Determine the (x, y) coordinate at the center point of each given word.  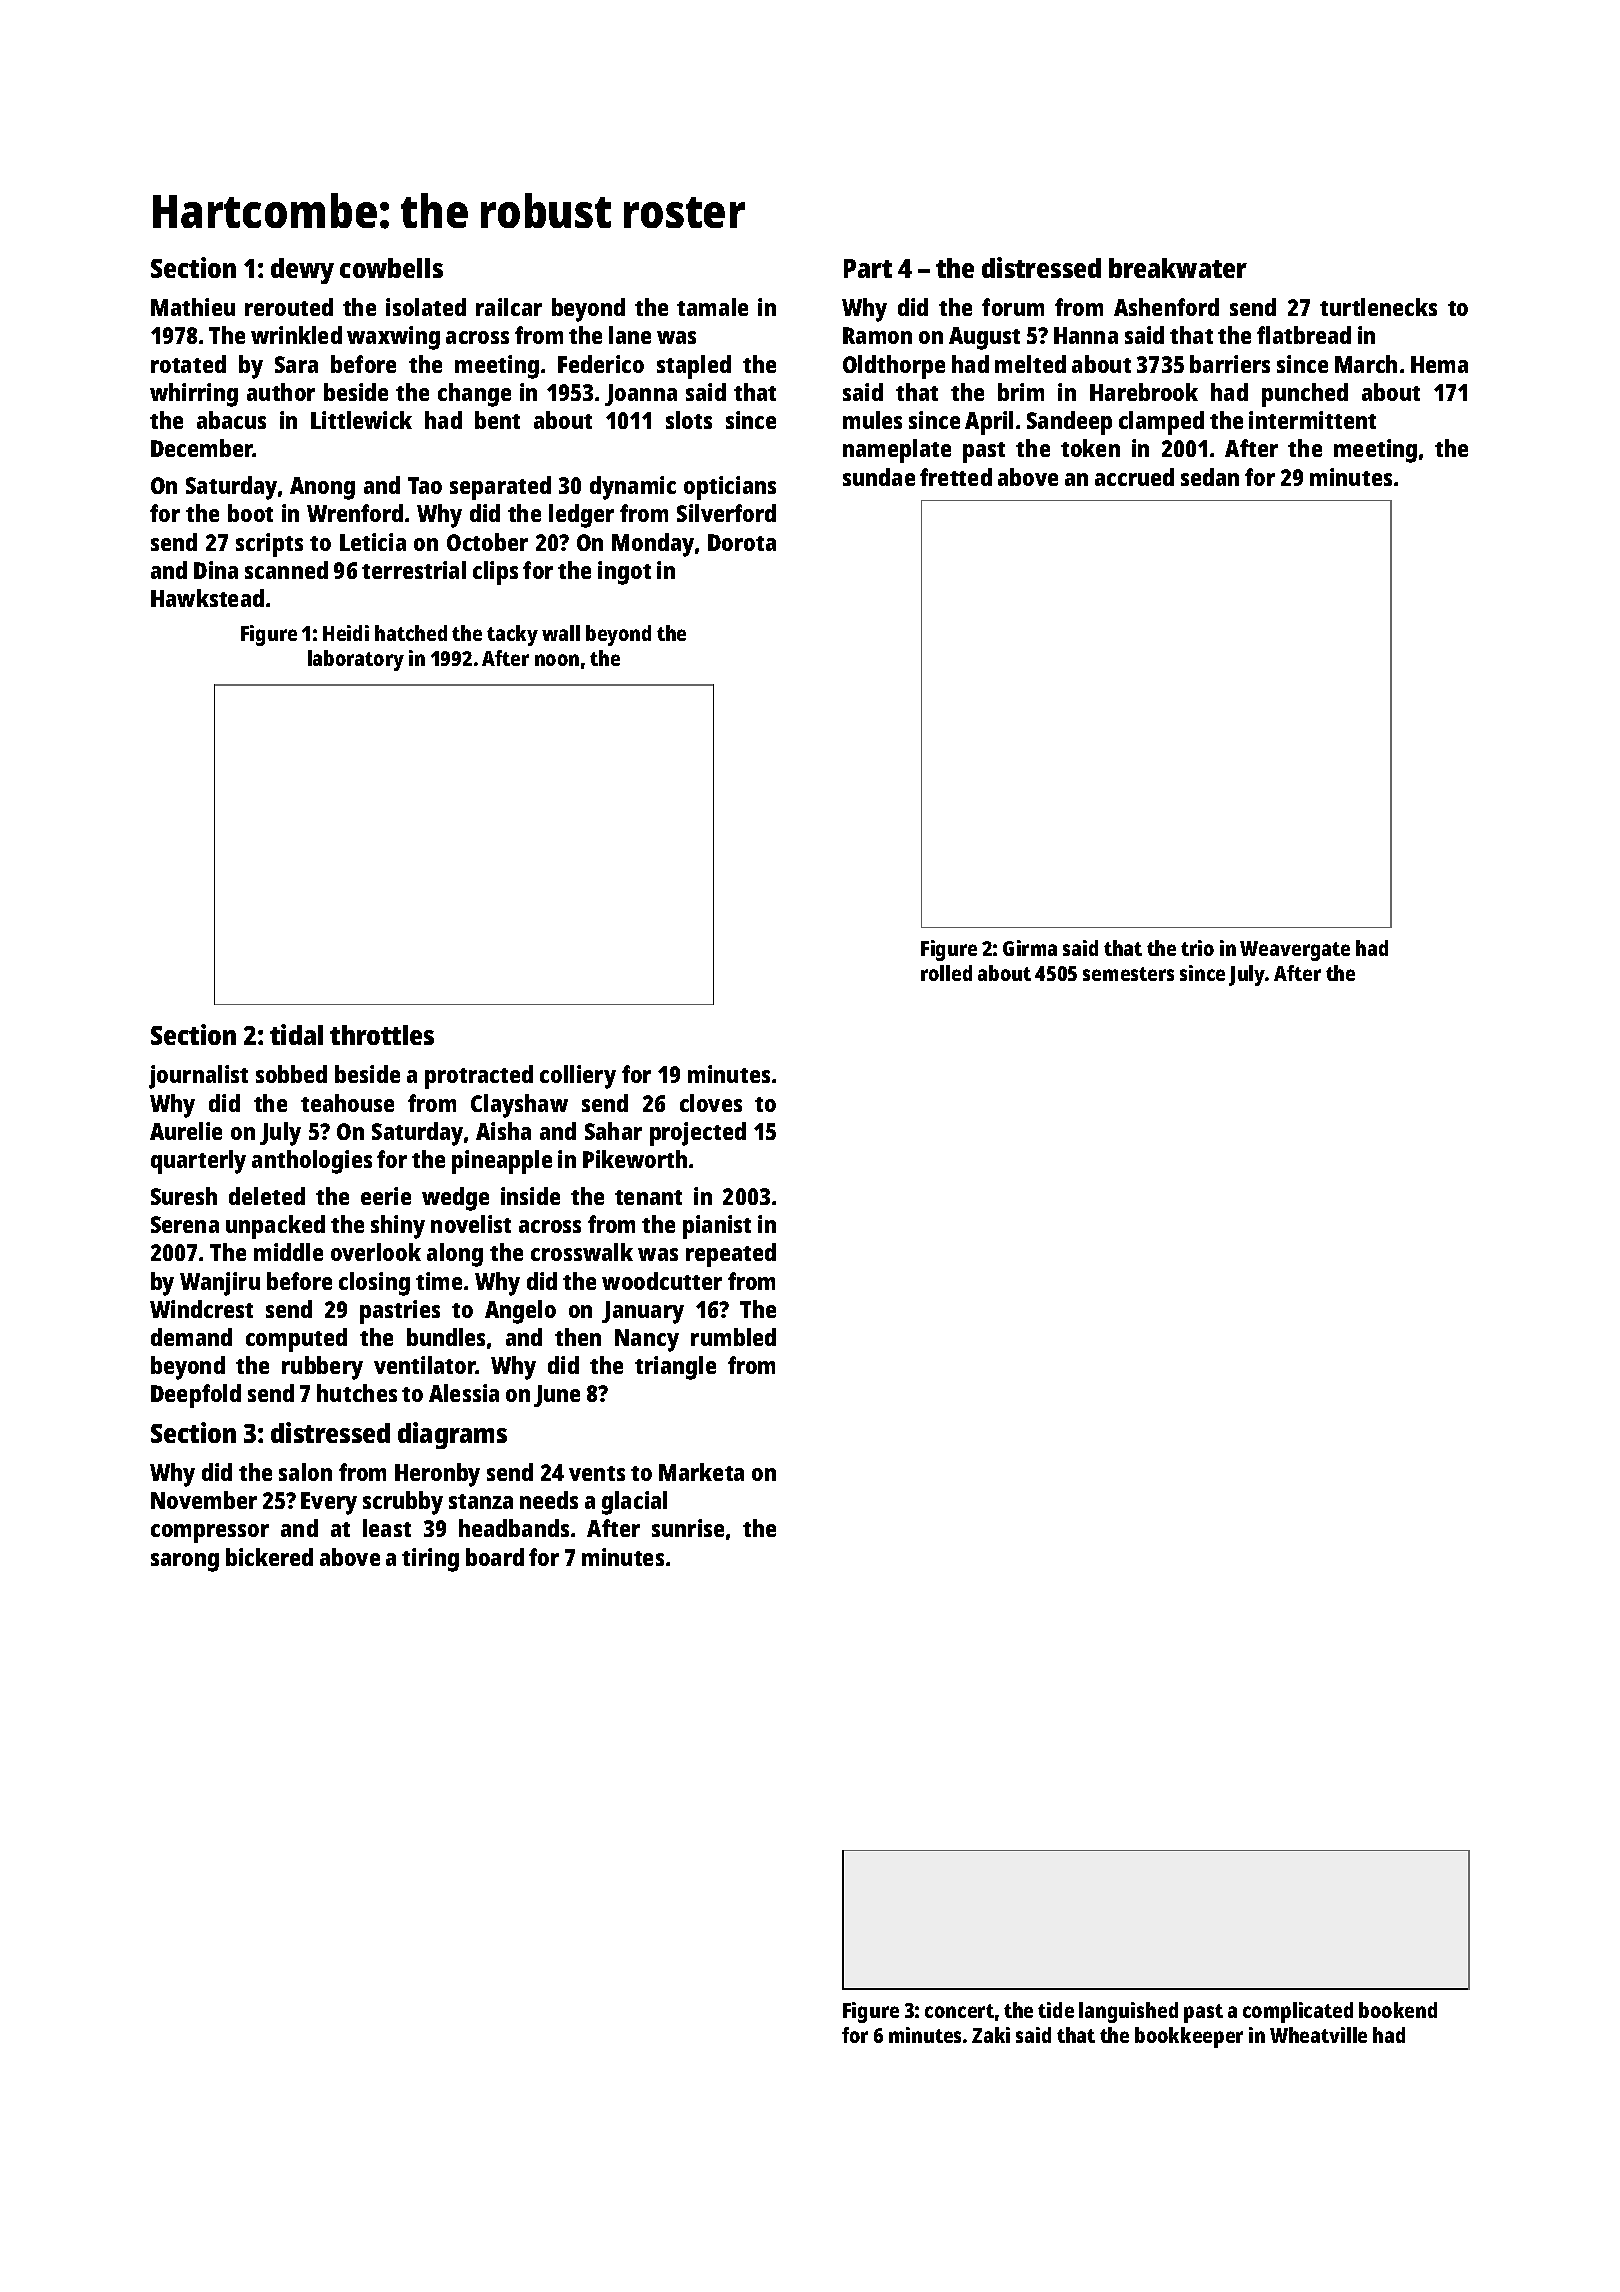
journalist (198, 1077)
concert (959, 2011)
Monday (653, 545)
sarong (185, 1562)
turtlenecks (1378, 307)
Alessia (464, 1393)
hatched (411, 633)
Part (868, 268)
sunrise (688, 1528)
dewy (302, 271)
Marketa (701, 1472)
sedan (1210, 477)
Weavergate (1295, 951)
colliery (578, 1077)
